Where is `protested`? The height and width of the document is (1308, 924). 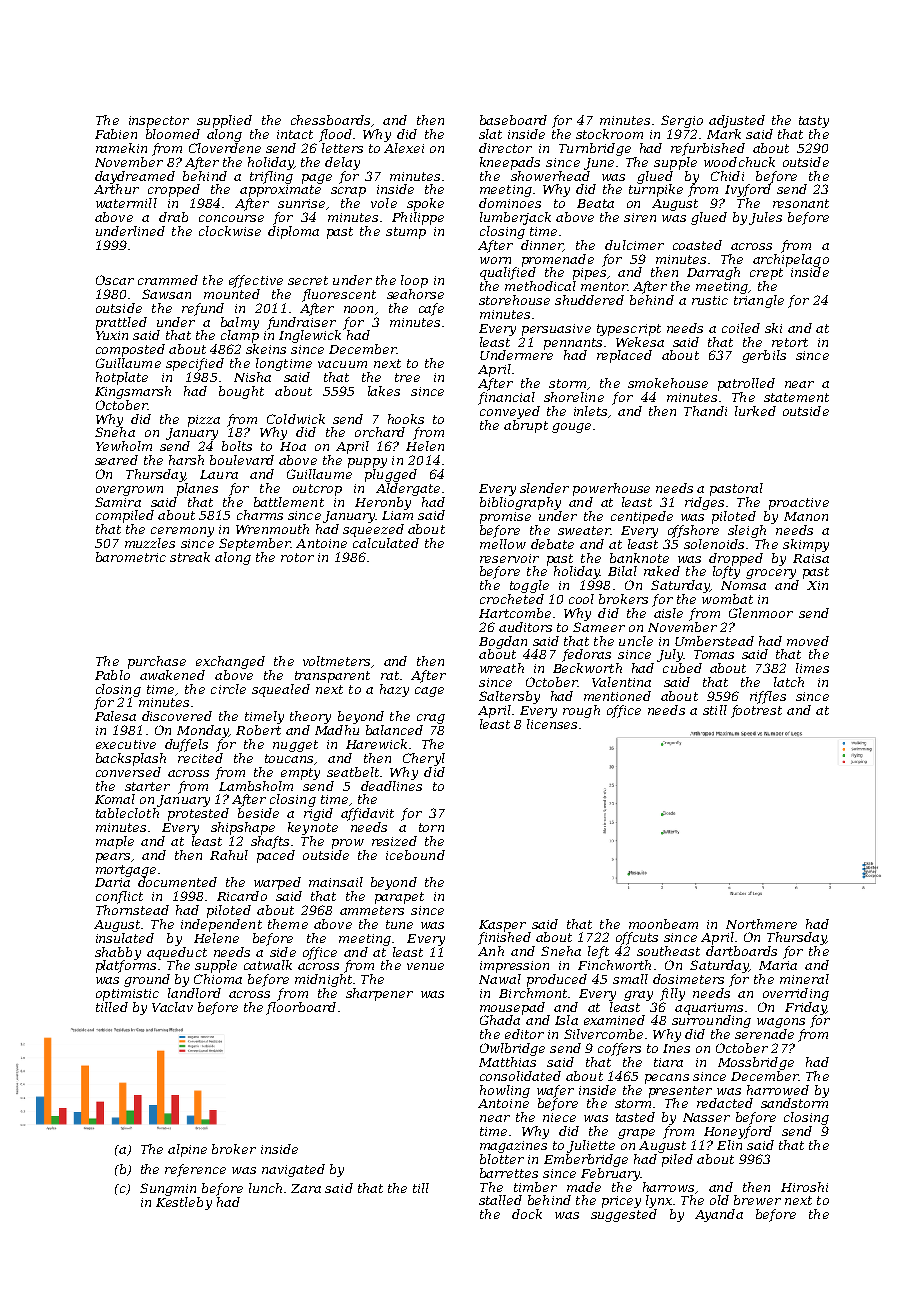
protested is located at coordinates (198, 814).
